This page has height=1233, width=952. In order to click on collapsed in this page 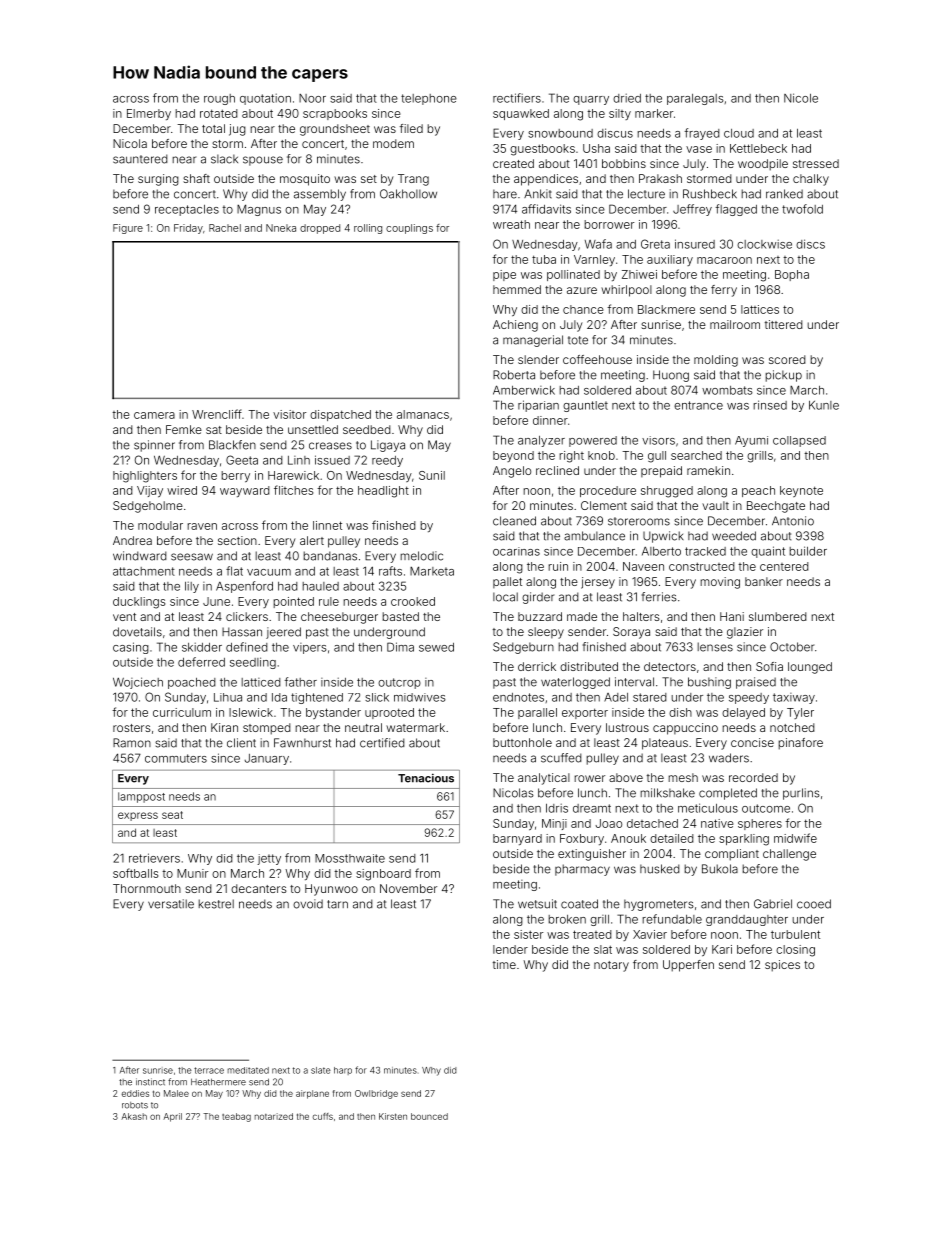, I will do `click(799, 441)`.
